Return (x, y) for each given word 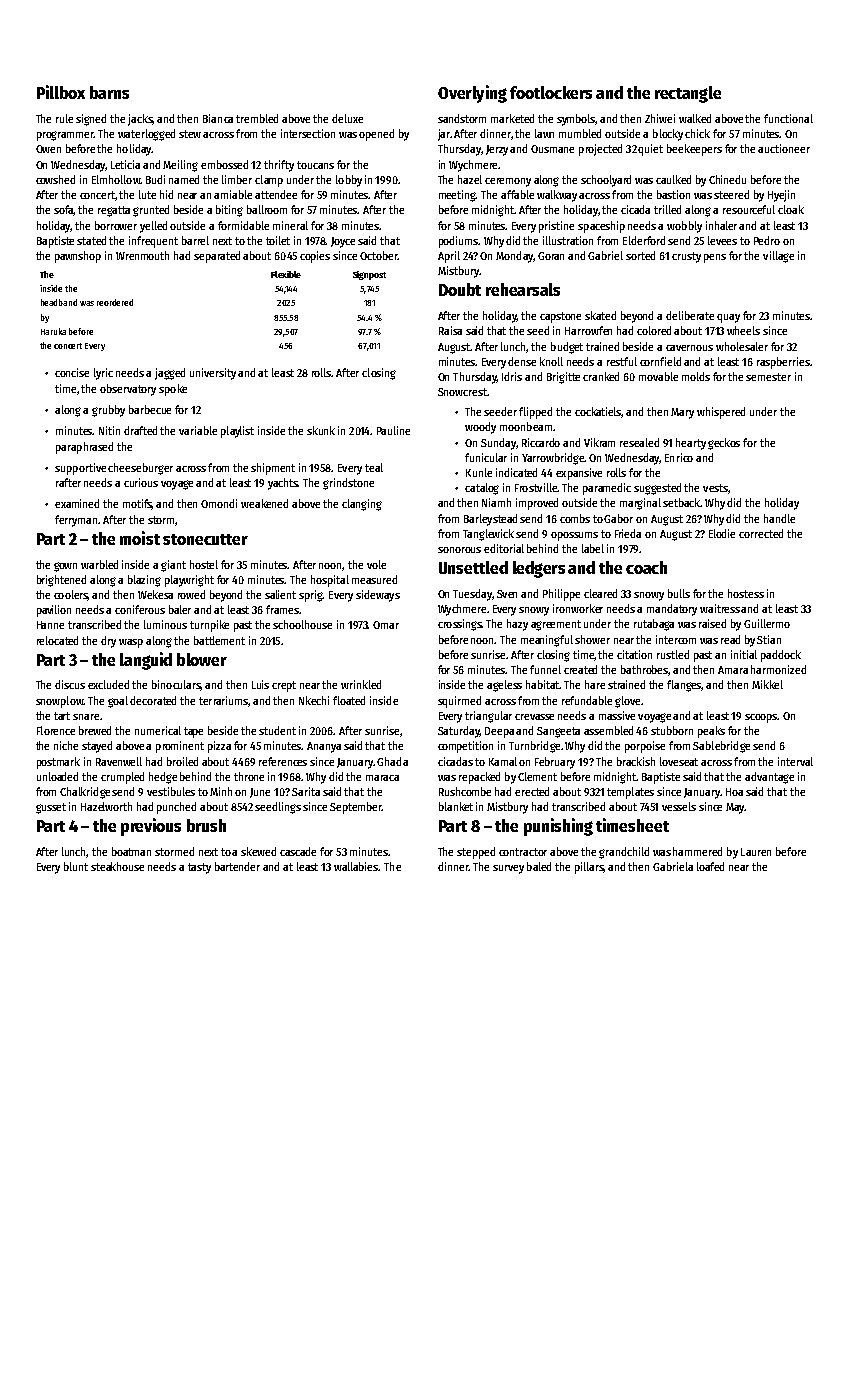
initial (744, 654)
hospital (330, 581)
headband (59, 302)
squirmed (459, 702)
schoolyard (606, 181)
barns (109, 92)
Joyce (343, 242)
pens (715, 258)
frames (282, 609)
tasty (199, 868)
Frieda (628, 533)
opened (376, 135)
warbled (99, 564)
